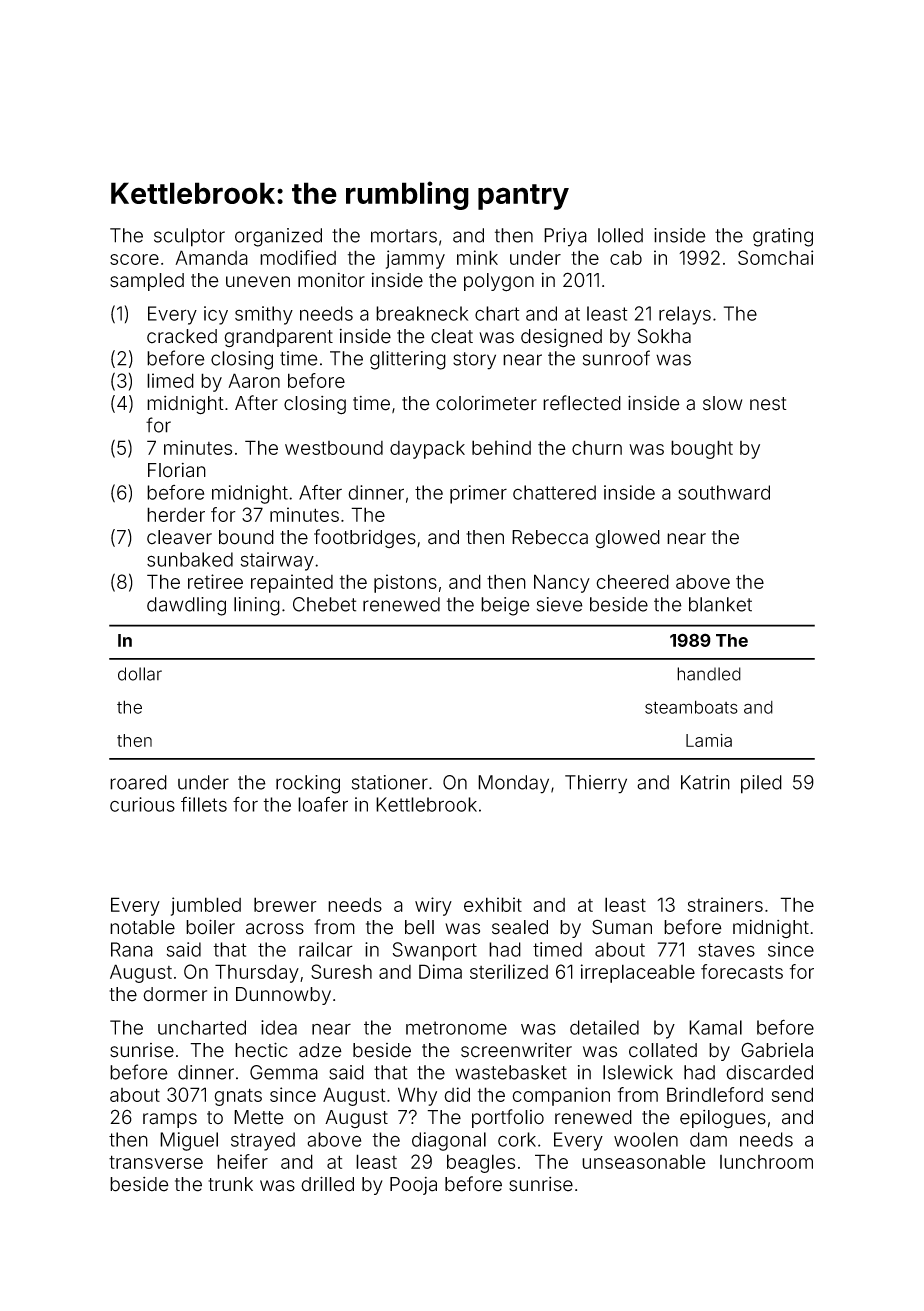 This page has width=924, height=1311. Describe the element at coordinates (142, 804) in the page. I see `curious` at that location.
